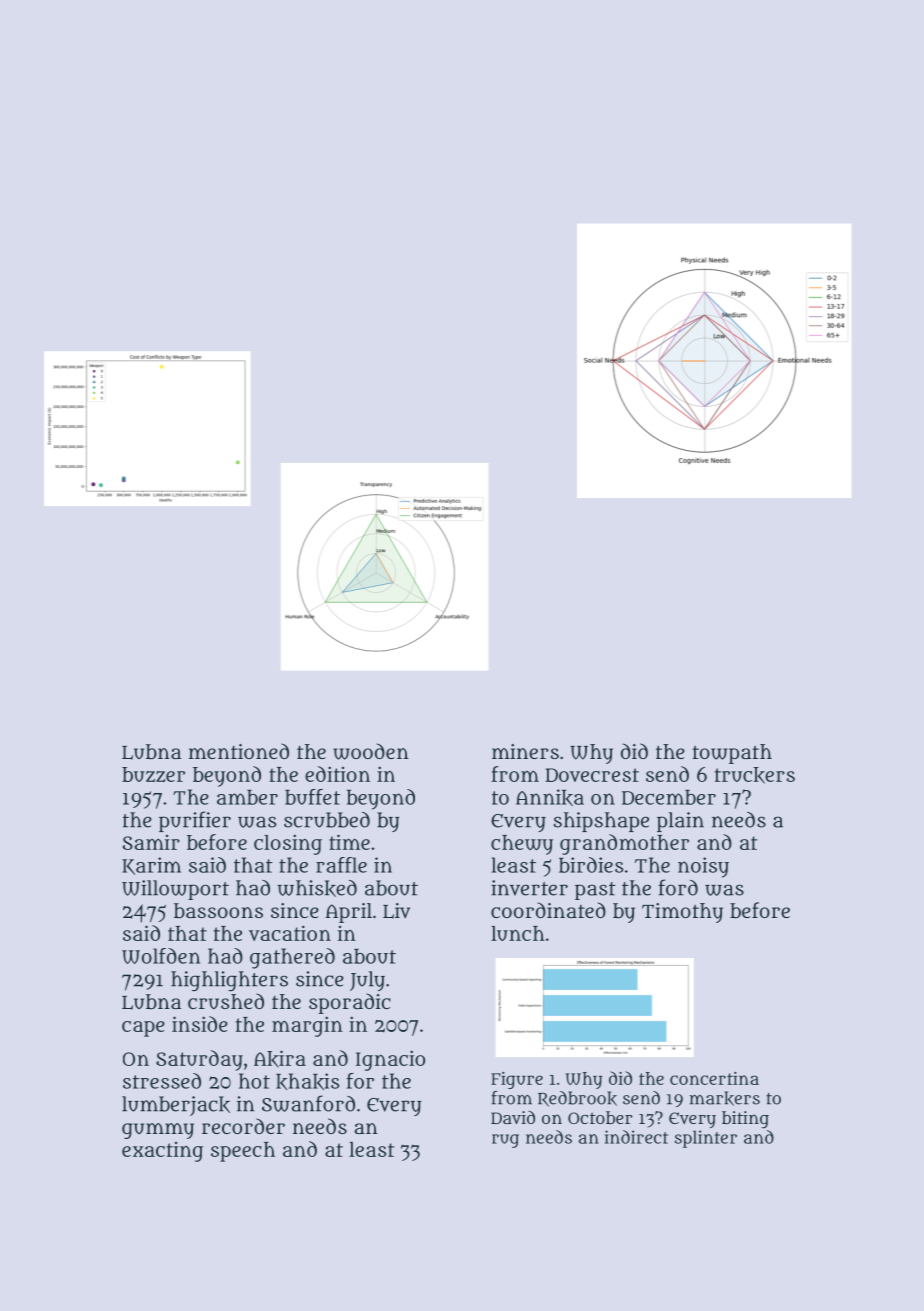 The height and width of the page is (1311, 924). Describe the element at coordinates (288, 844) in the page. I see `closing` at that location.
